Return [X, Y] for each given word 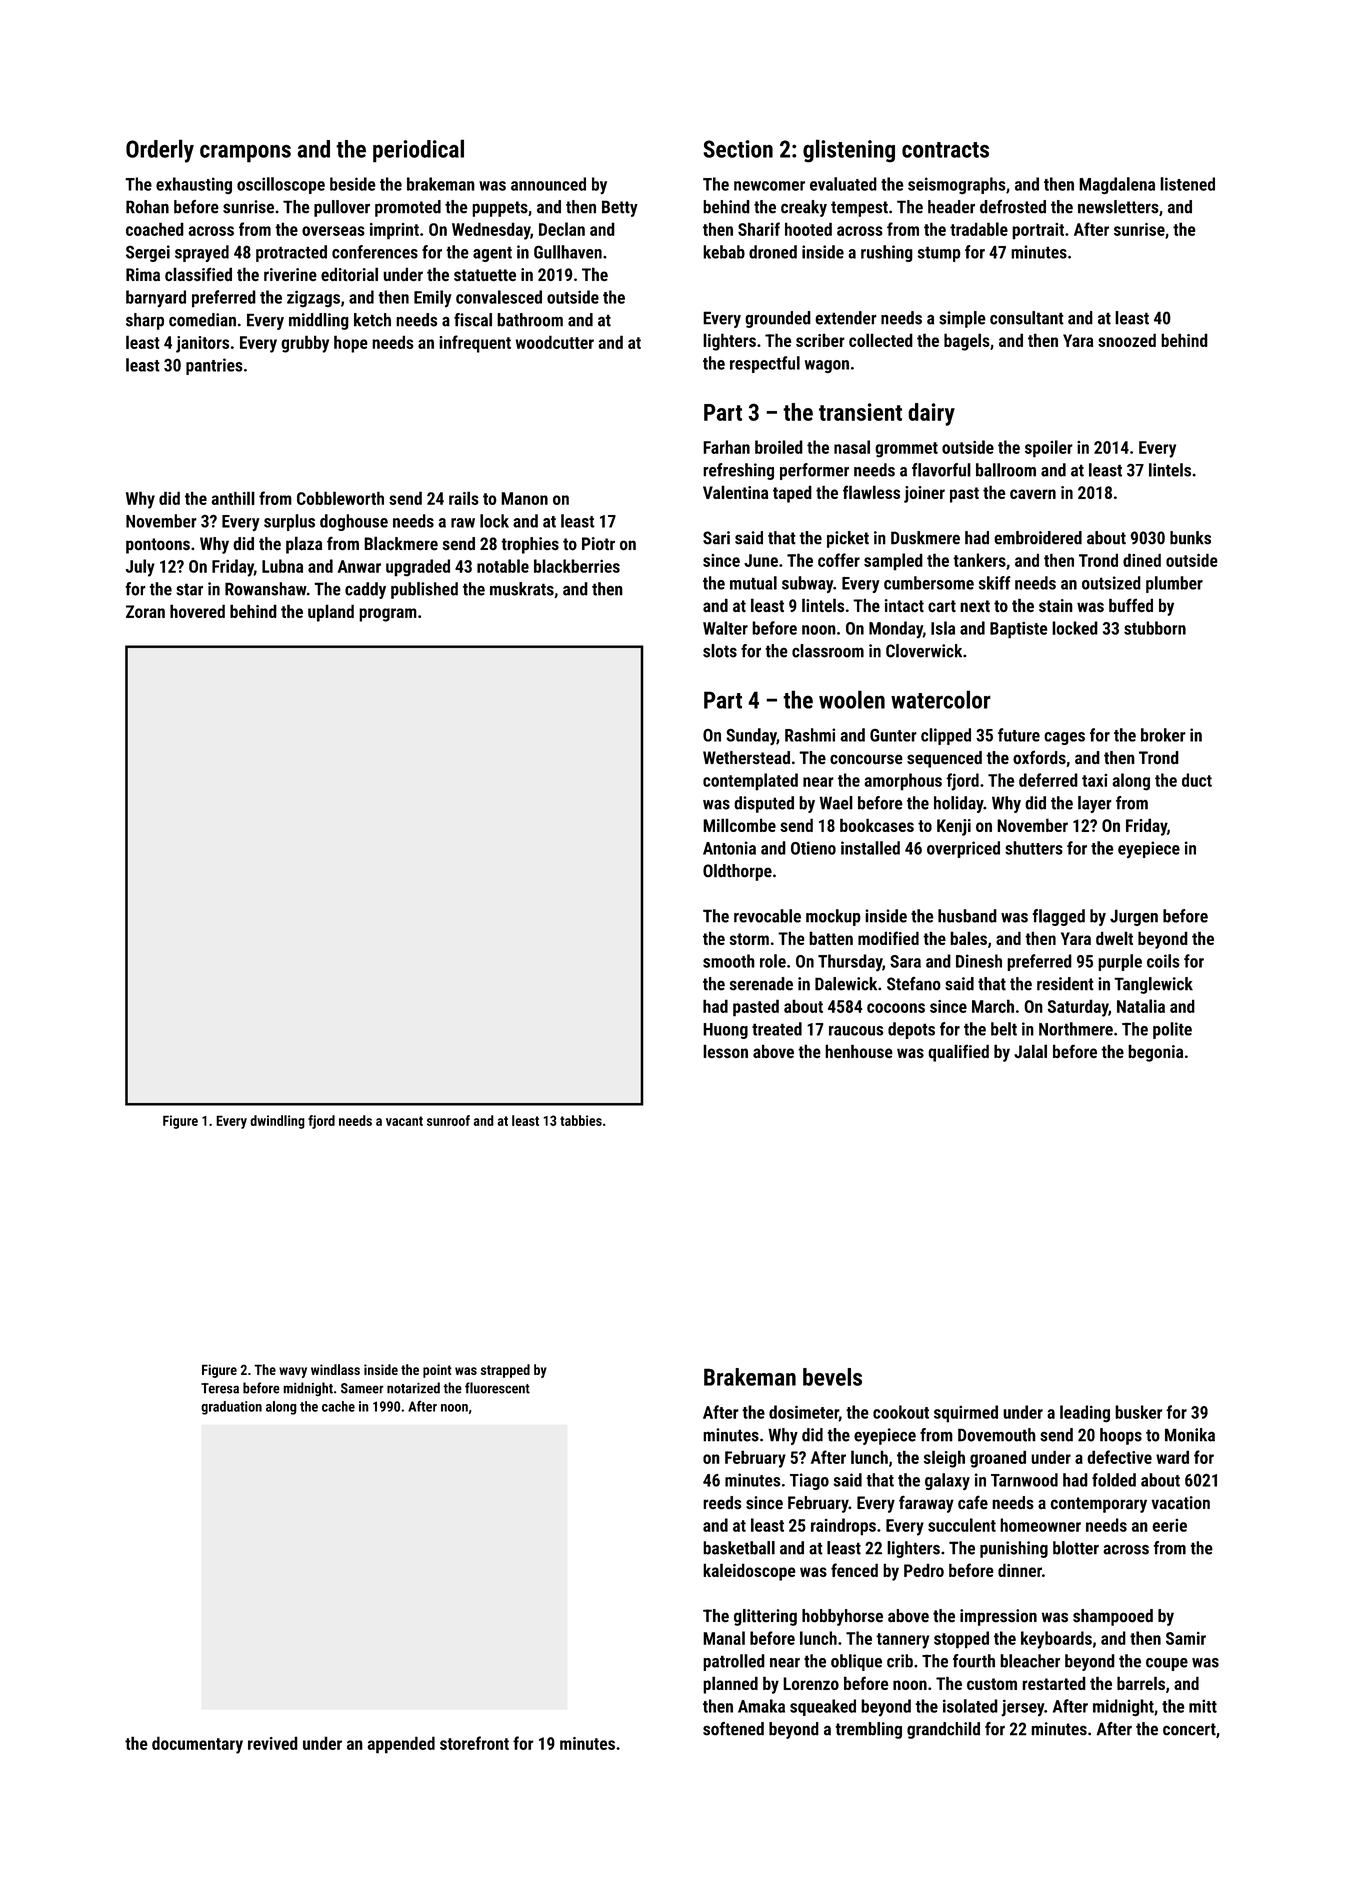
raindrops [843, 1527]
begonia [1155, 1053]
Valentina [735, 492]
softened [733, 1729]
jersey [1022, 1707]
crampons [245, 154]
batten [831, 938]
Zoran [145, 611]
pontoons [158, 546]
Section [738, 149]
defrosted [1013, 207]
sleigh [944, 1459]
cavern [1033, 494]
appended [401, 1745]
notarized [413, 1388]
